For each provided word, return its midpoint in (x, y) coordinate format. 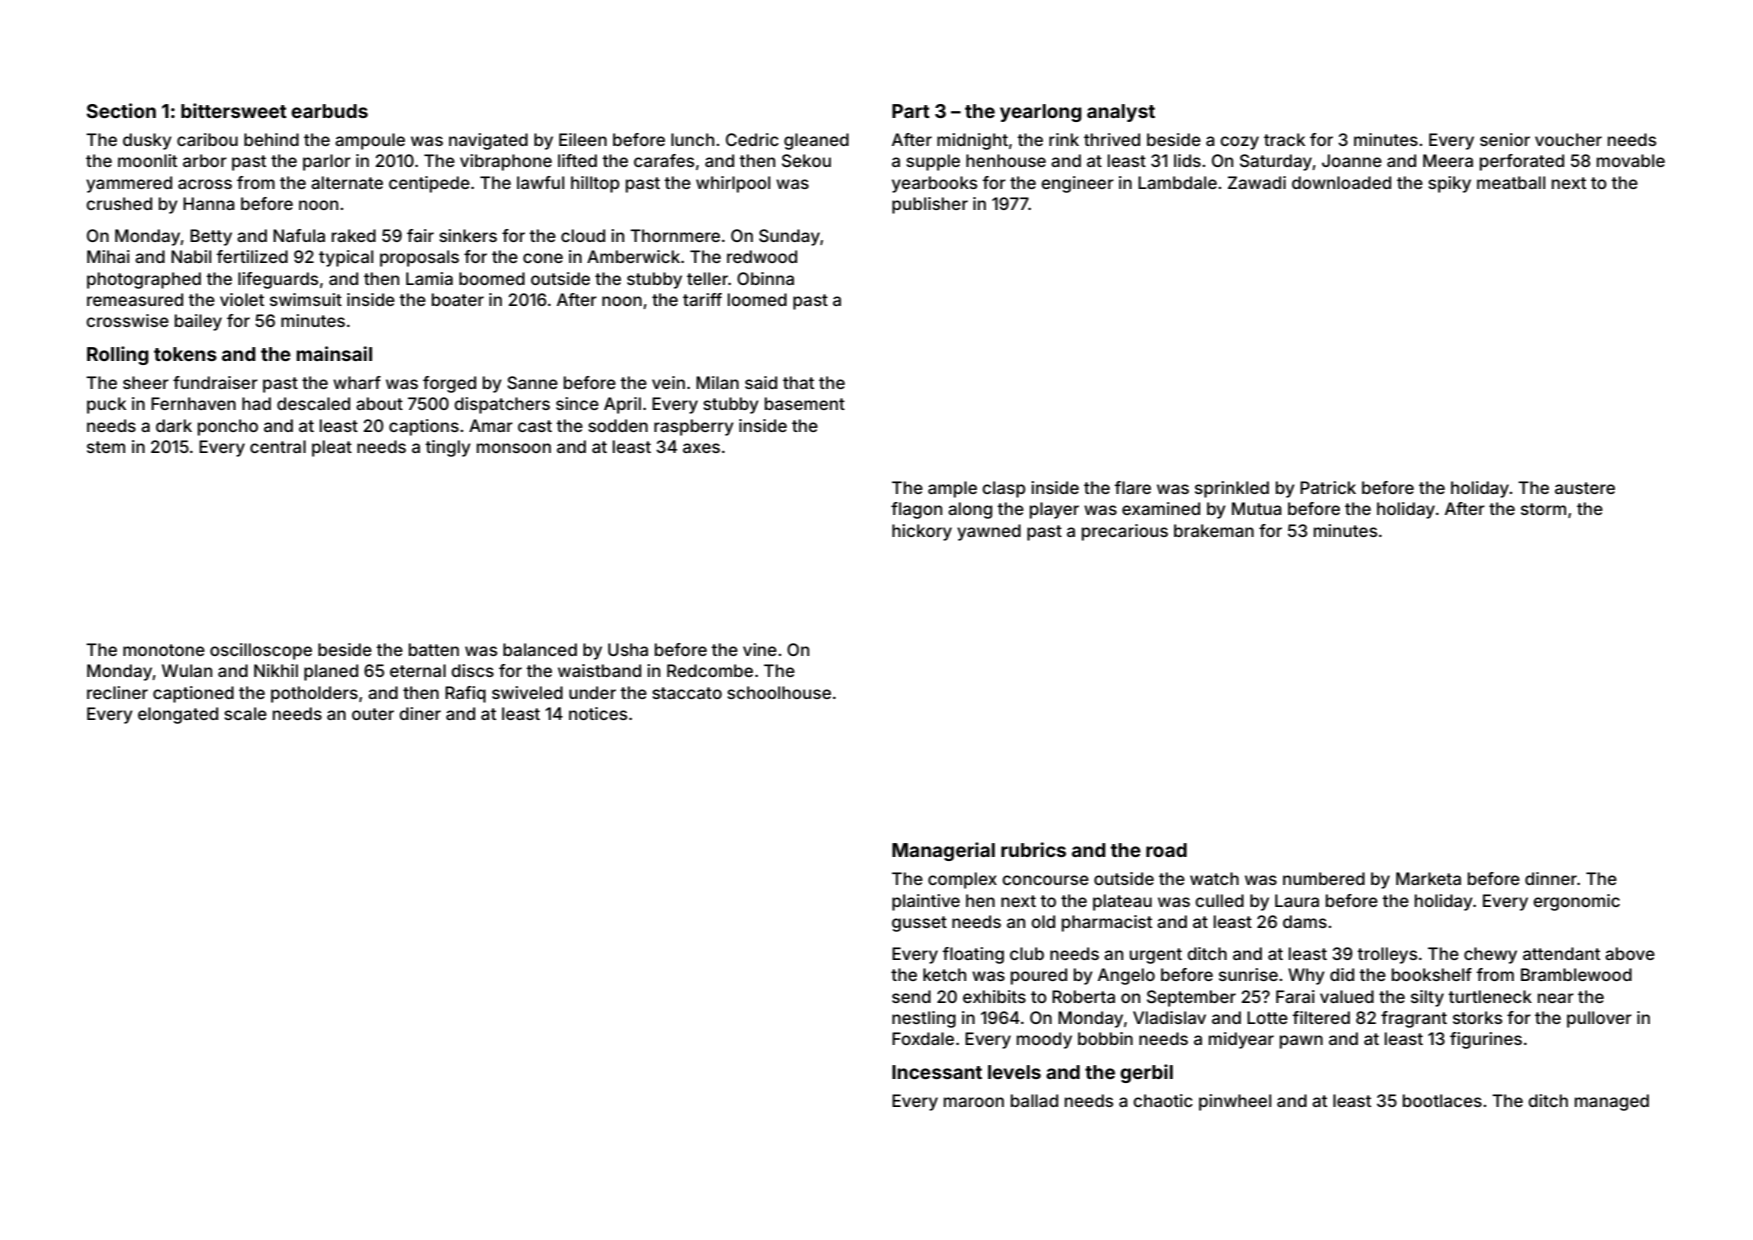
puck (106, 405)
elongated (178, 715)
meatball (1511, 182)
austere (1585, 488)
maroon (974, 1102)
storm (1543, 509)
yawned (989, 532)
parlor (327, 162)
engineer (1077, 184)
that (798, 382)
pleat (332, 448)
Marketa (1428, 878)
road (1166, 850)
